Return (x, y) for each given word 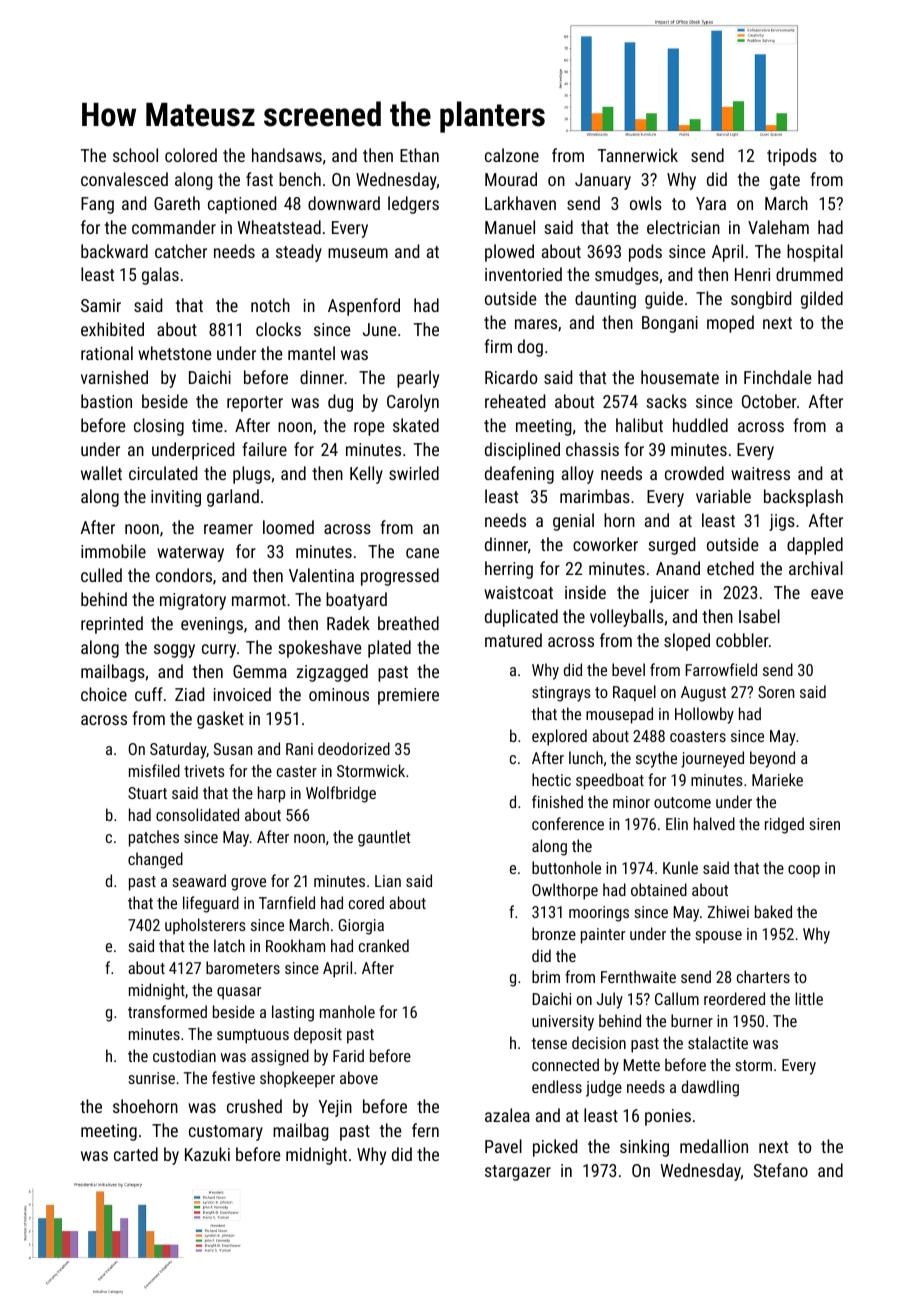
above (359, 1077)
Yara (711, 203)
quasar (239, 993)
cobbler (742, 640)
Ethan (419, 155)
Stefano (781, 1170)
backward (114, 251)
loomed (288, 527)
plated (389, 649)
